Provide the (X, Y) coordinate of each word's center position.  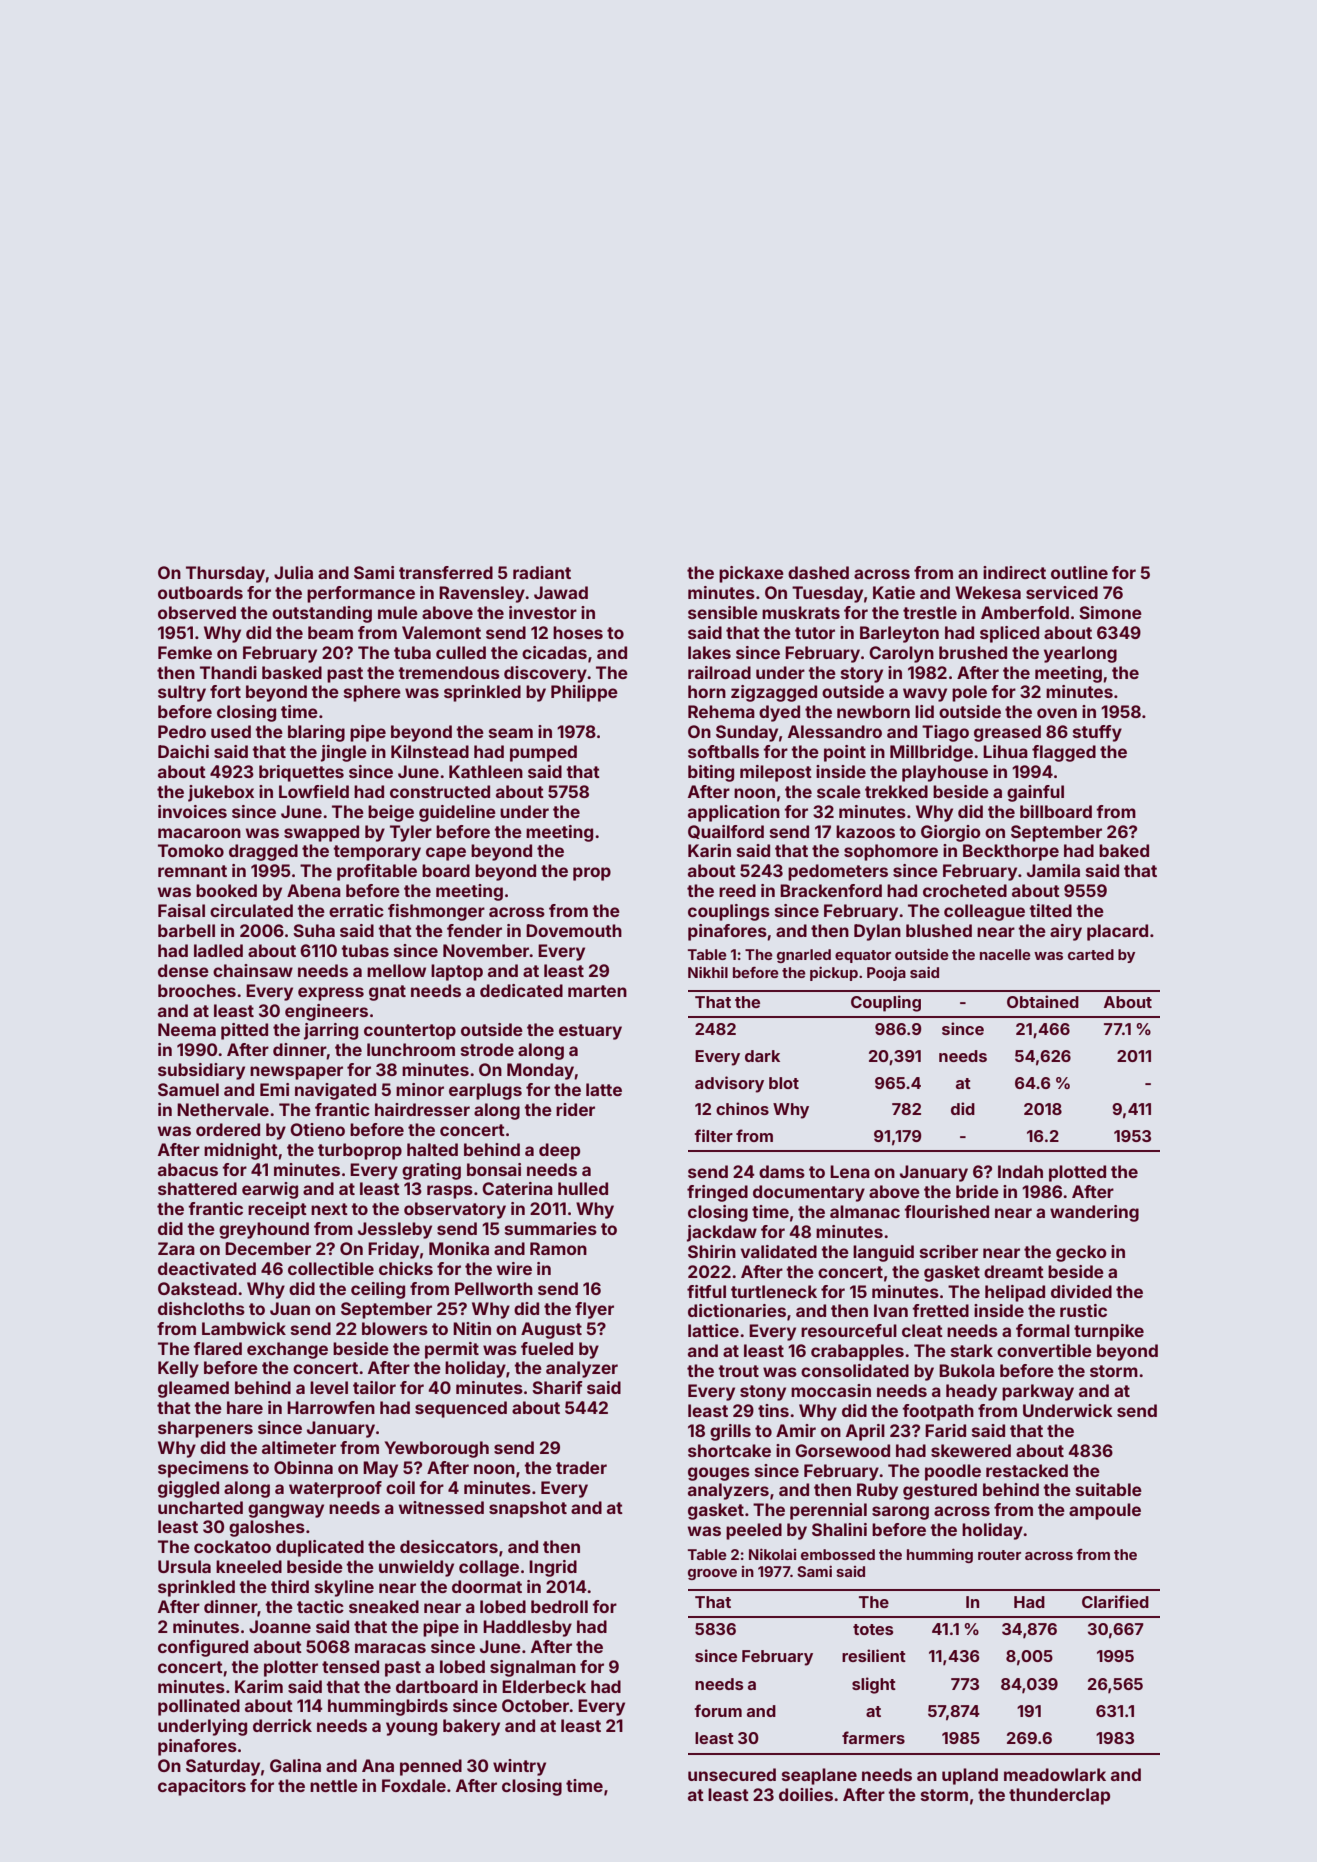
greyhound (264, 1230)
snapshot (528, 1509)
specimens (203, 1469)
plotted (1077, 1173)
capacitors (202, 1787)
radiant (542, 572)
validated (779, 1251)
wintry (519, 1767)
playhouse (945, 773)
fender (474, 930)
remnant (192, 871)
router (999, 1555)
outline (1079, 572)
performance (361, 594)
